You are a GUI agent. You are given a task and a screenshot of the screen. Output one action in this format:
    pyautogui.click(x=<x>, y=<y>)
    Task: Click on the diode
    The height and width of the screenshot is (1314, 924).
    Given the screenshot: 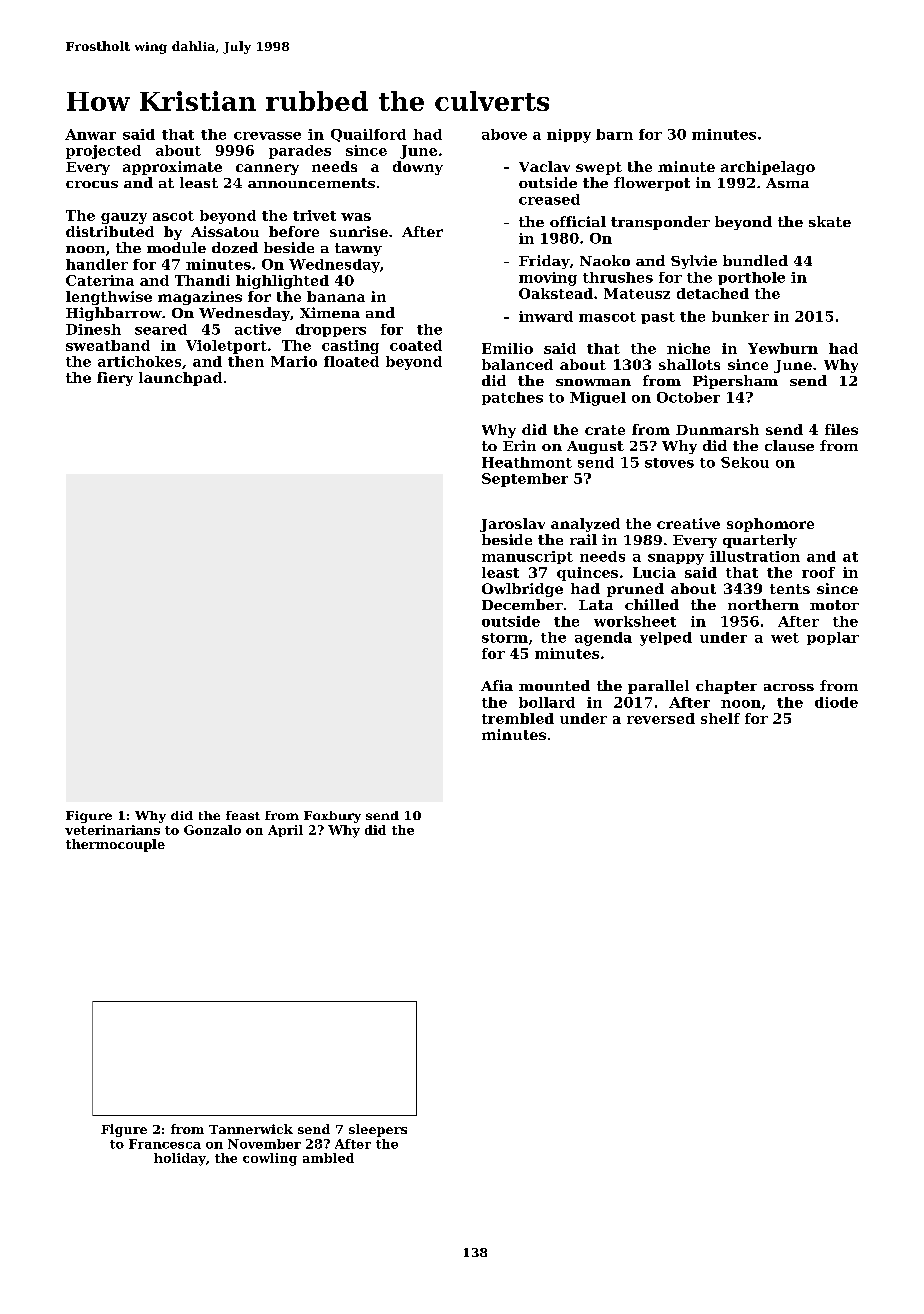 What is the action you would take?
    pyautogui.click(x=836, y=702)
